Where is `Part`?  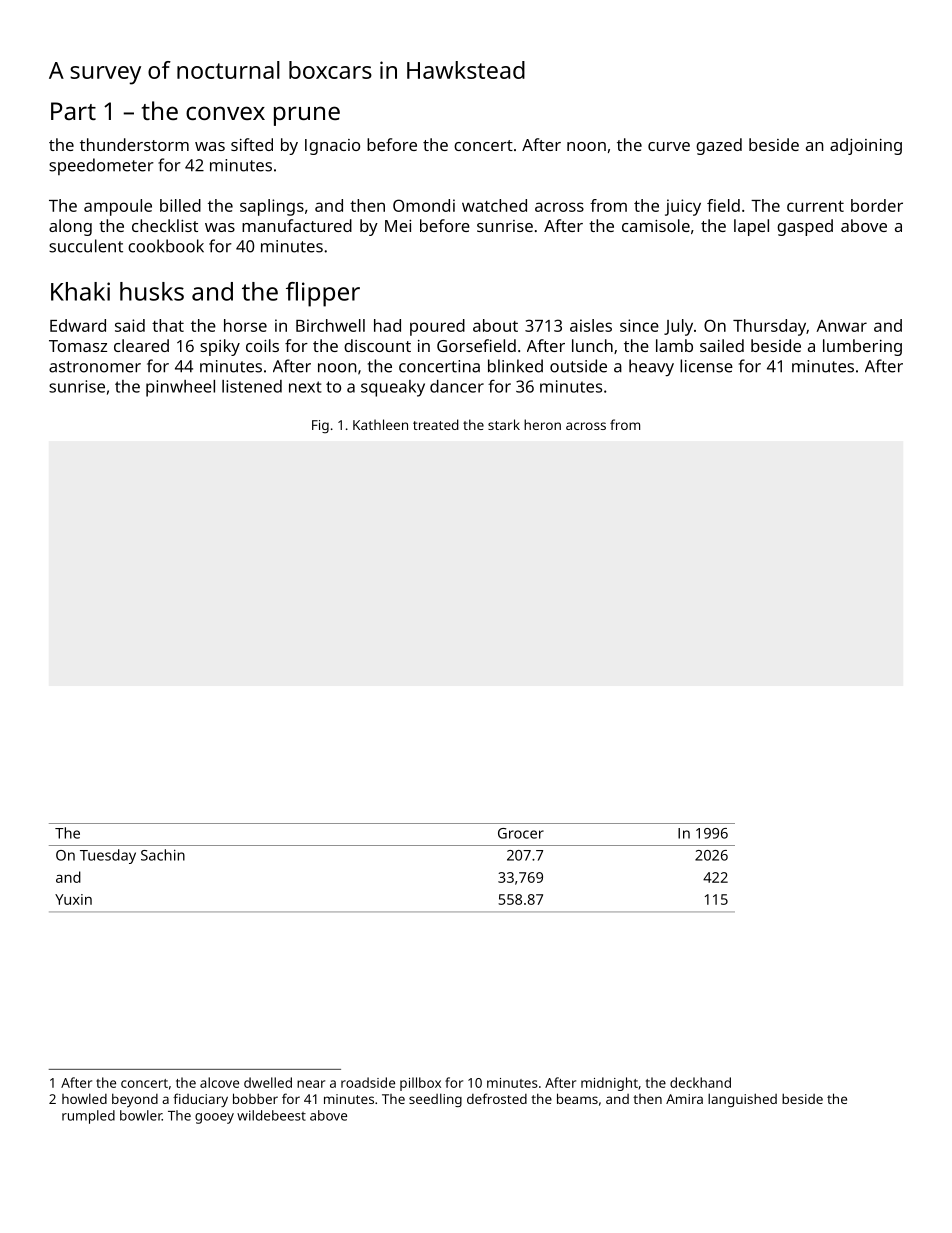 Part is located at coordinates (73, 111).
